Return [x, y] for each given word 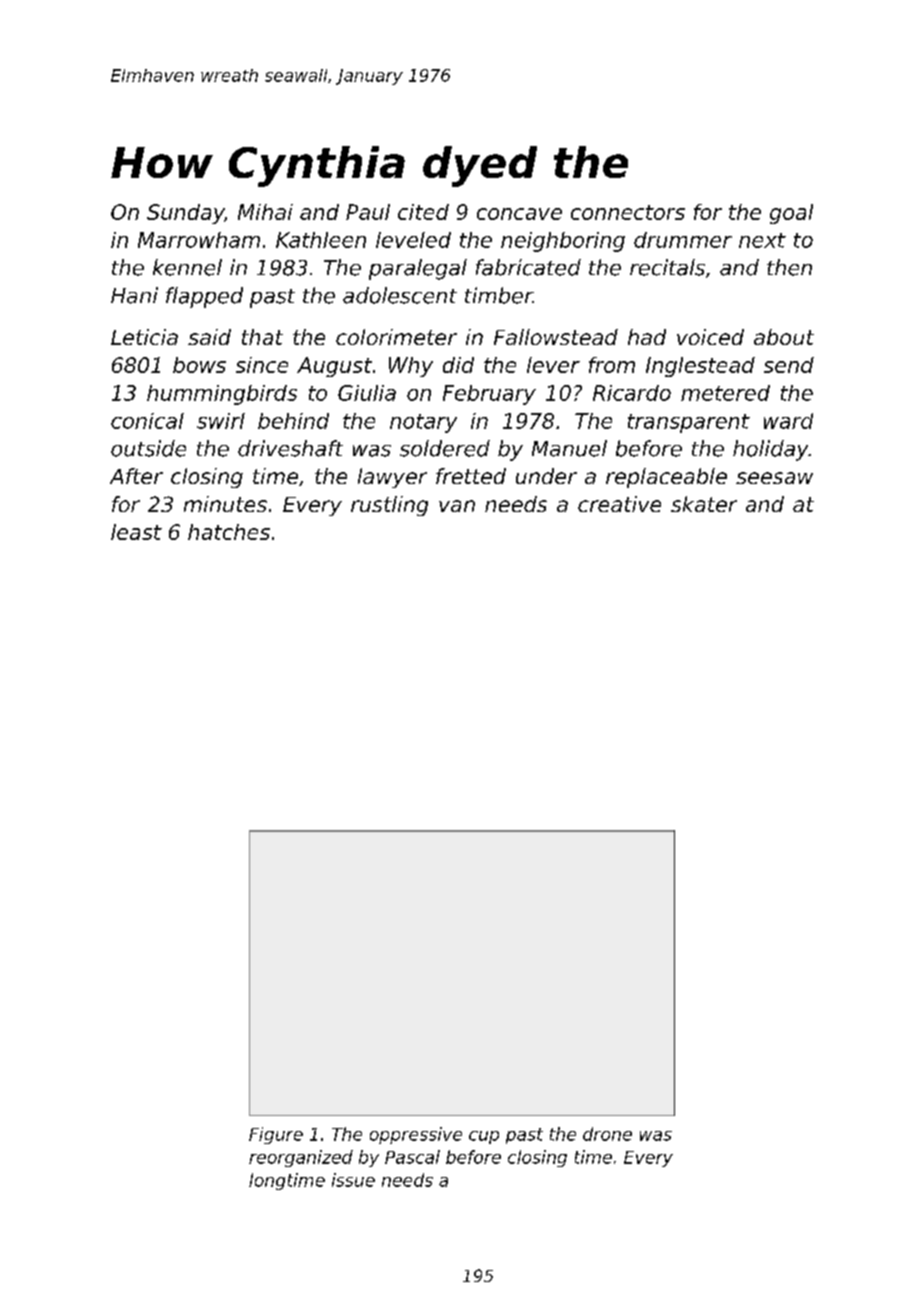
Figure [276, 1135]
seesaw [774, 478]
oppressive [416, 1135]
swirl [221, 421]
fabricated [528, 267]
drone [607, 1134]
